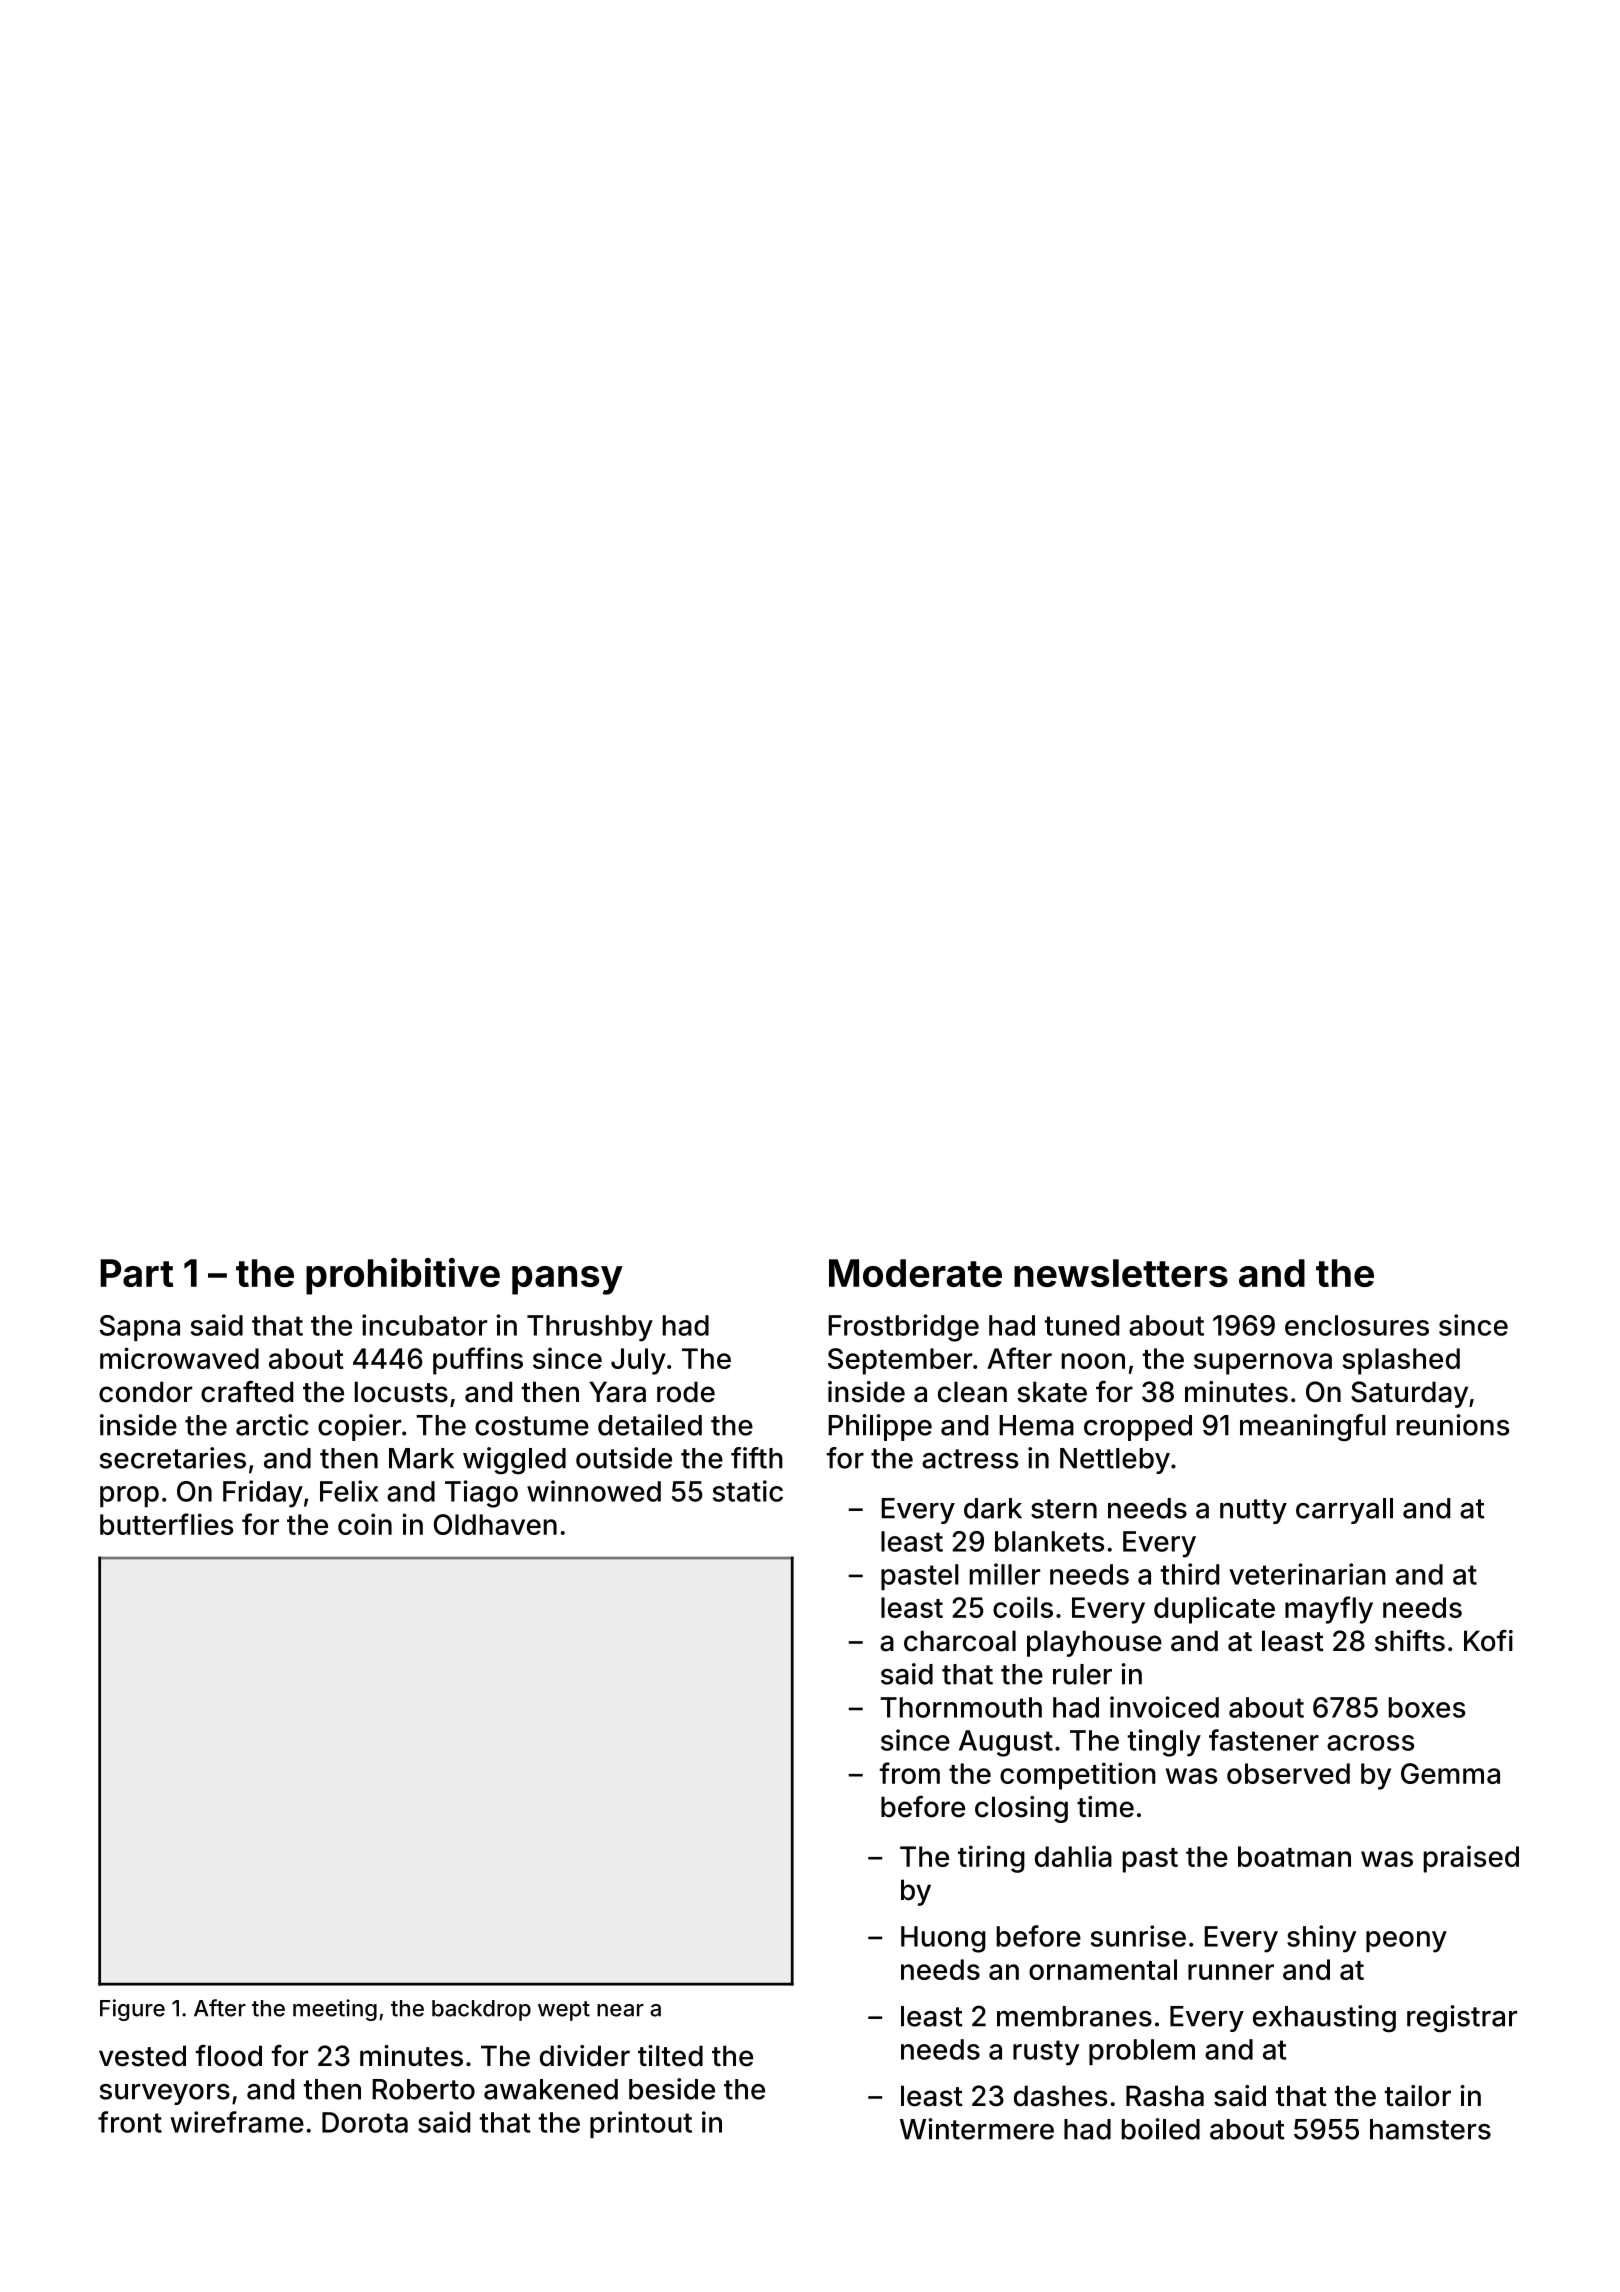 This image has width=1620, height=2292. I want to click on copier, so click(359, 1427).
